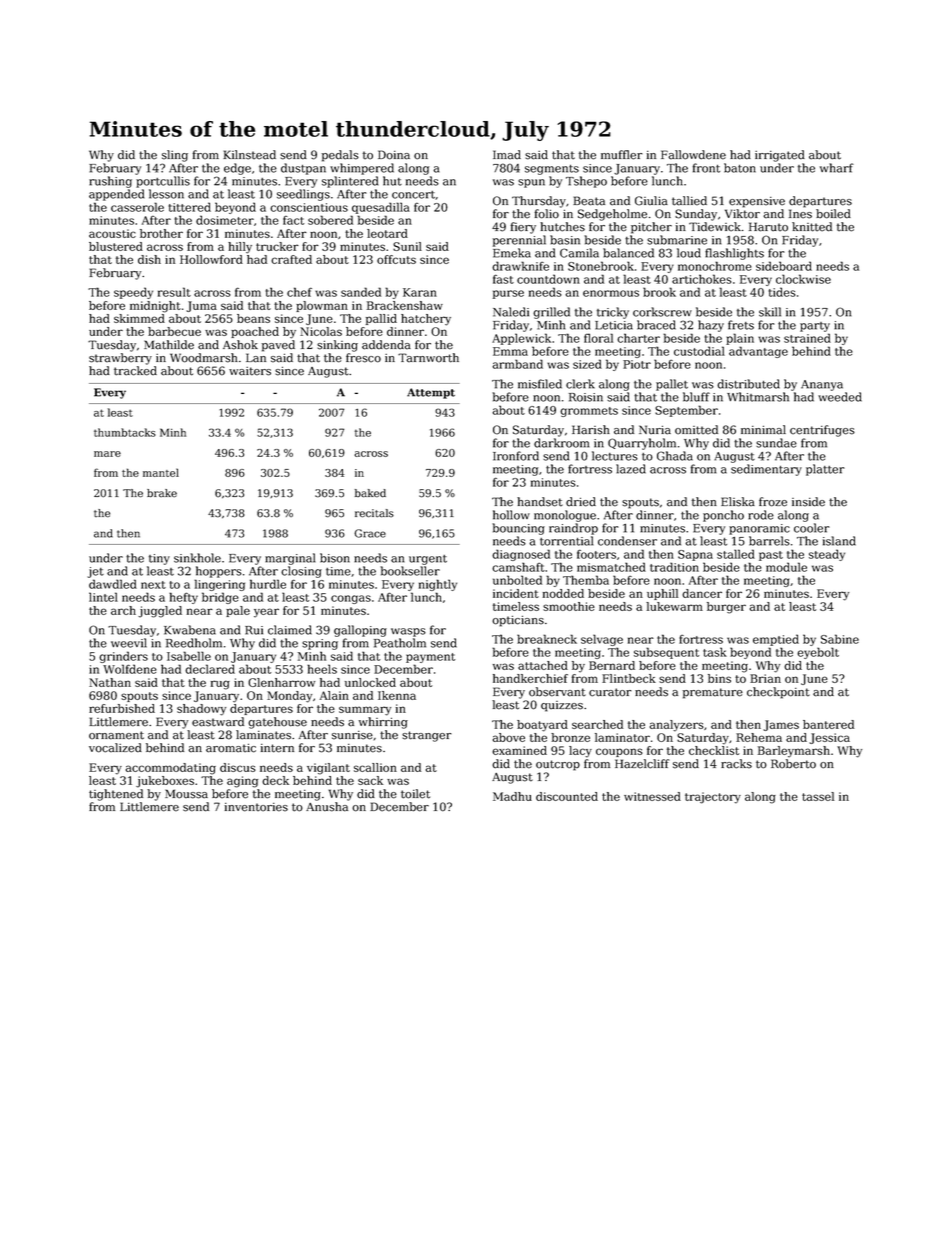 The image size is (952, 1233). I want to click on checklist, so click(714, 750).
